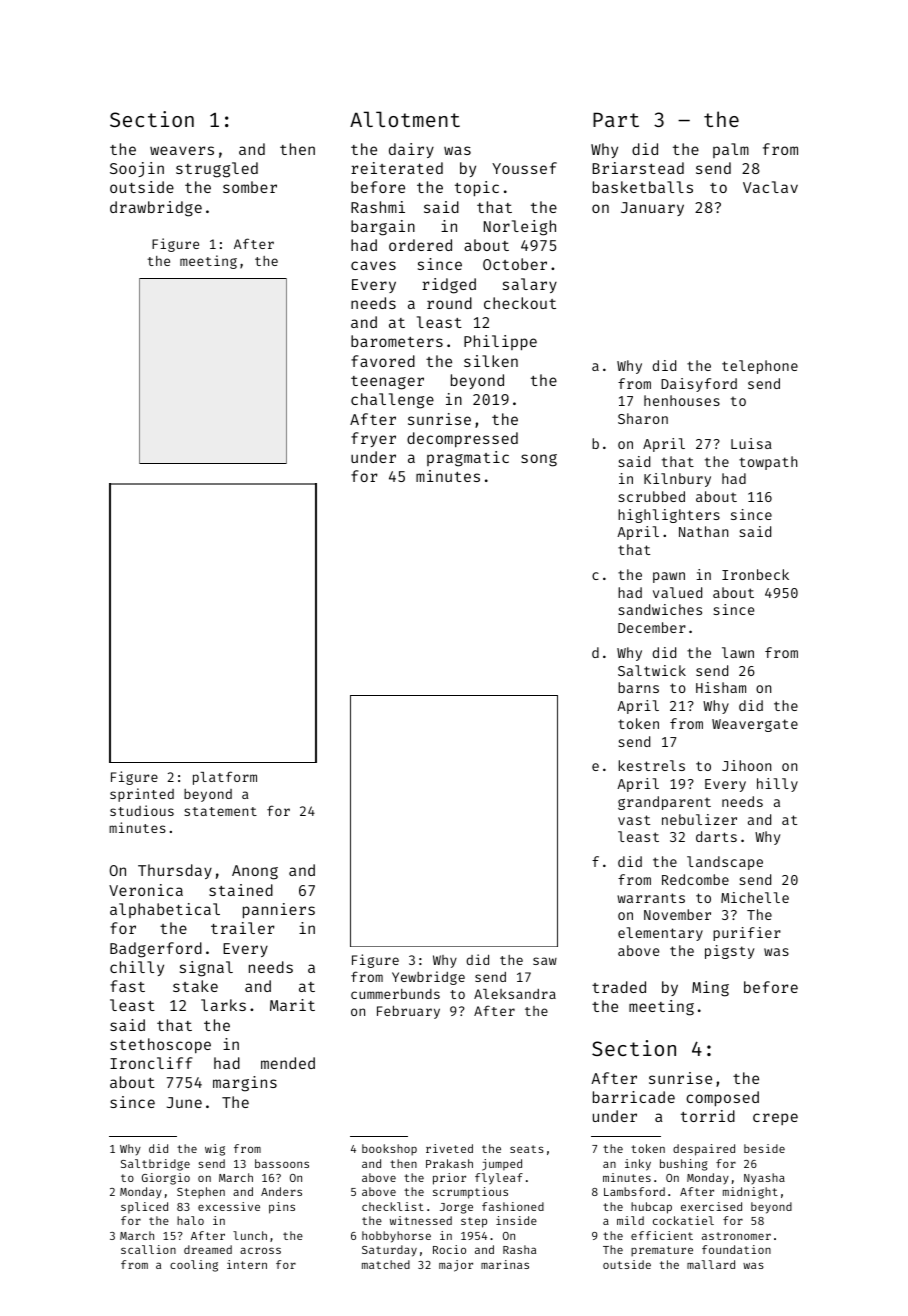 The height and width of the document is (1316, 908). What do you see at coordinates (755, 897) in the document?
I see `Michelle` at bounding box center [755, 897].
